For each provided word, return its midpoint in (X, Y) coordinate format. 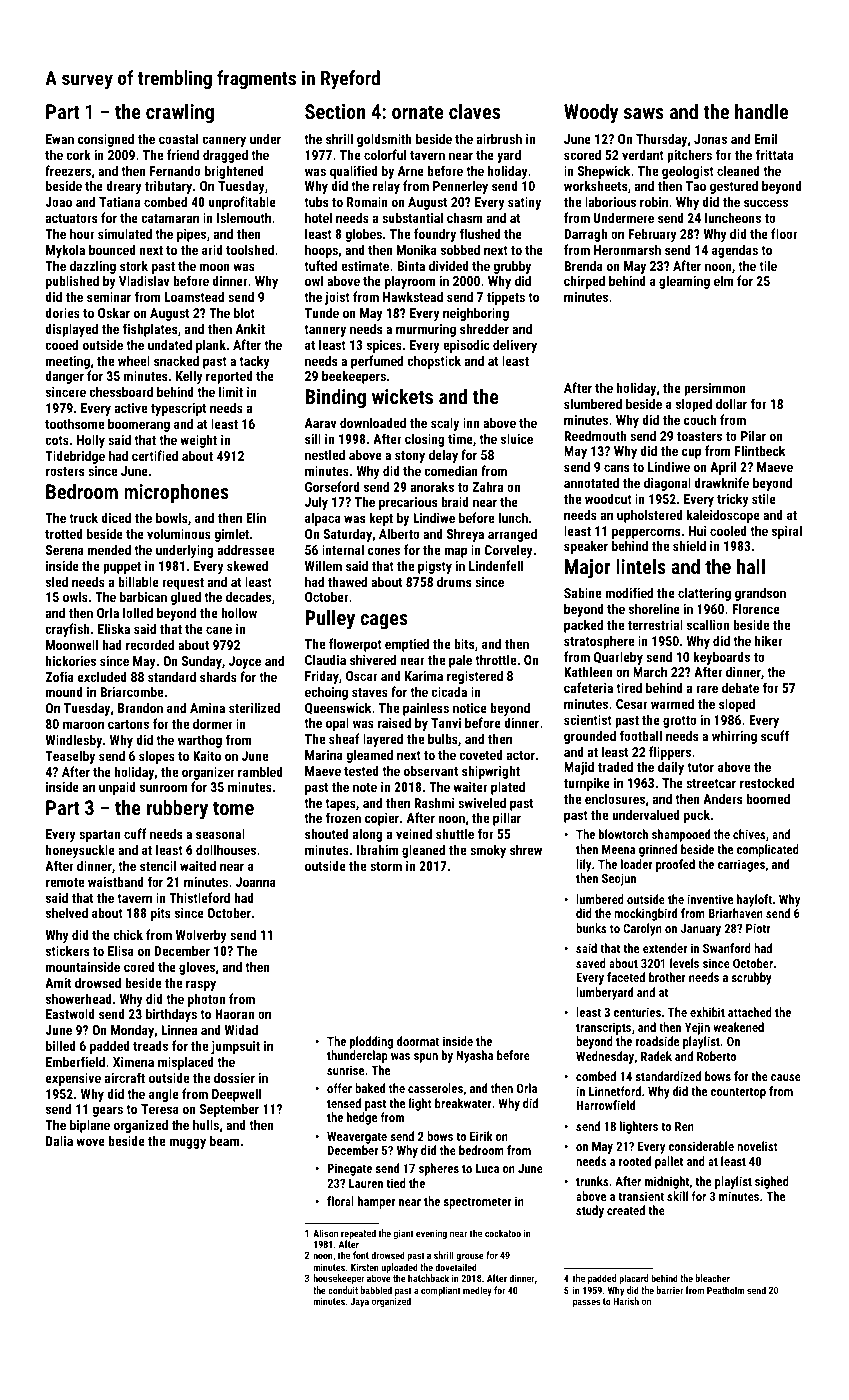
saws (644, 113)
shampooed (681, 835)
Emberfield (75, 1061)
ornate (418, 112)
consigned (106, 140)
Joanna (256, 882)
